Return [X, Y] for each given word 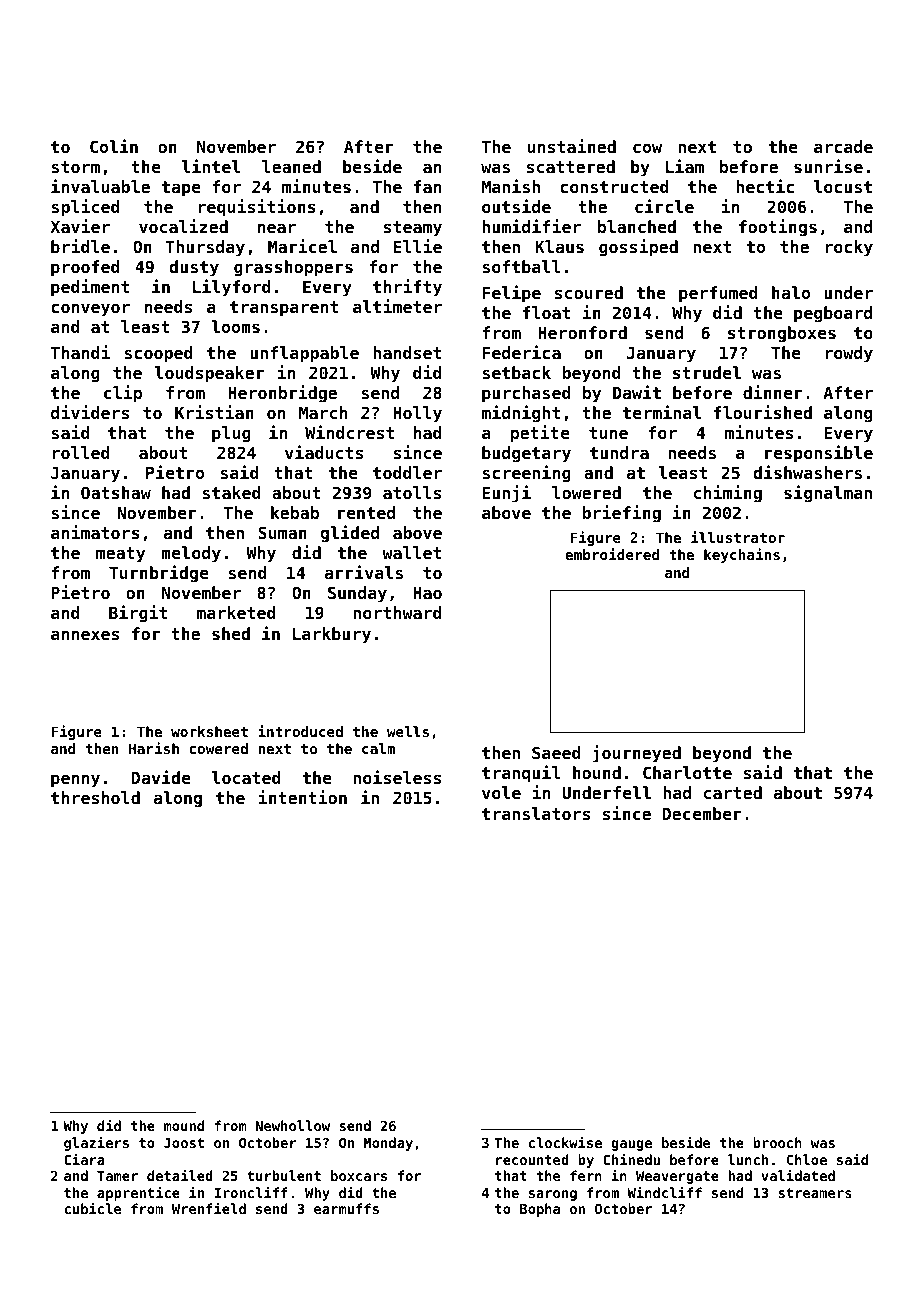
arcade [843, 146]
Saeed [556, 752]
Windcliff [664, 1192]
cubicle [92, 1208]
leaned [291, 166]
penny [75, 781]
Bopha [540, 1210]
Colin [114, 146]
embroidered [612, 554]
